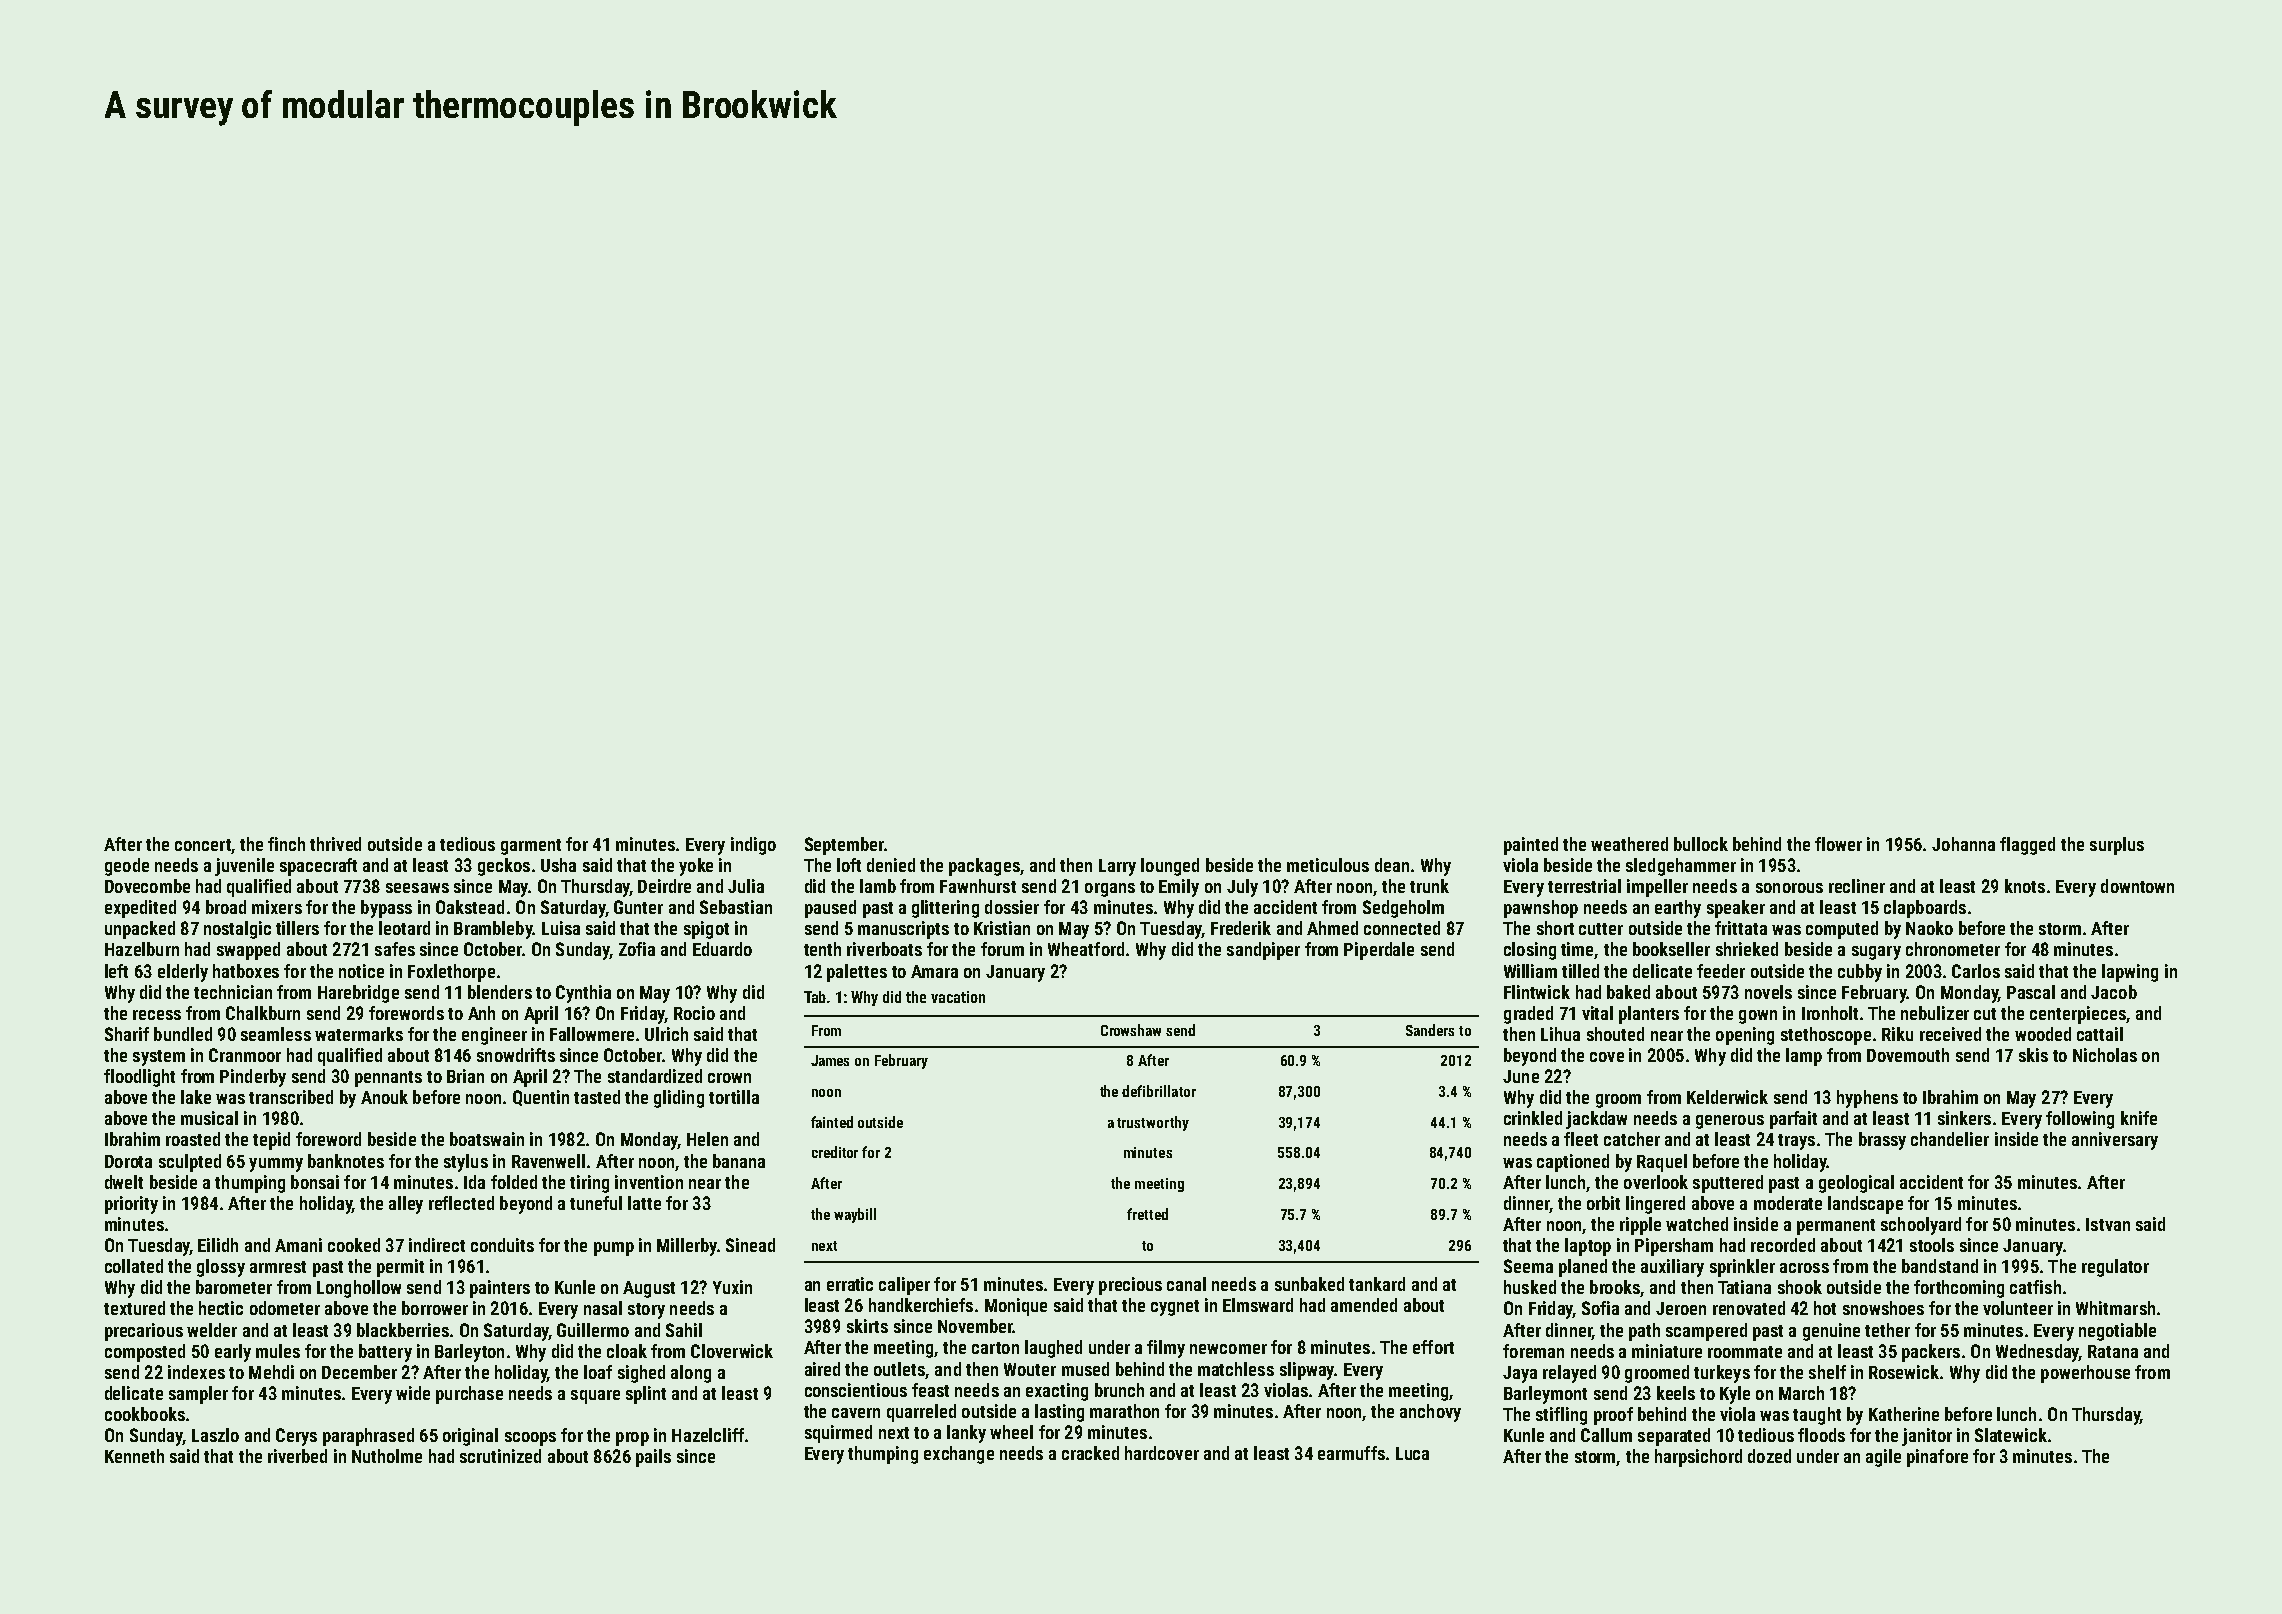 Image resolution: width=2282 pixels, height=1614 pixels. What do you see at coordinates (959, 1455) in the image?
I see `exchange` at bounding box center [959, 1455].
